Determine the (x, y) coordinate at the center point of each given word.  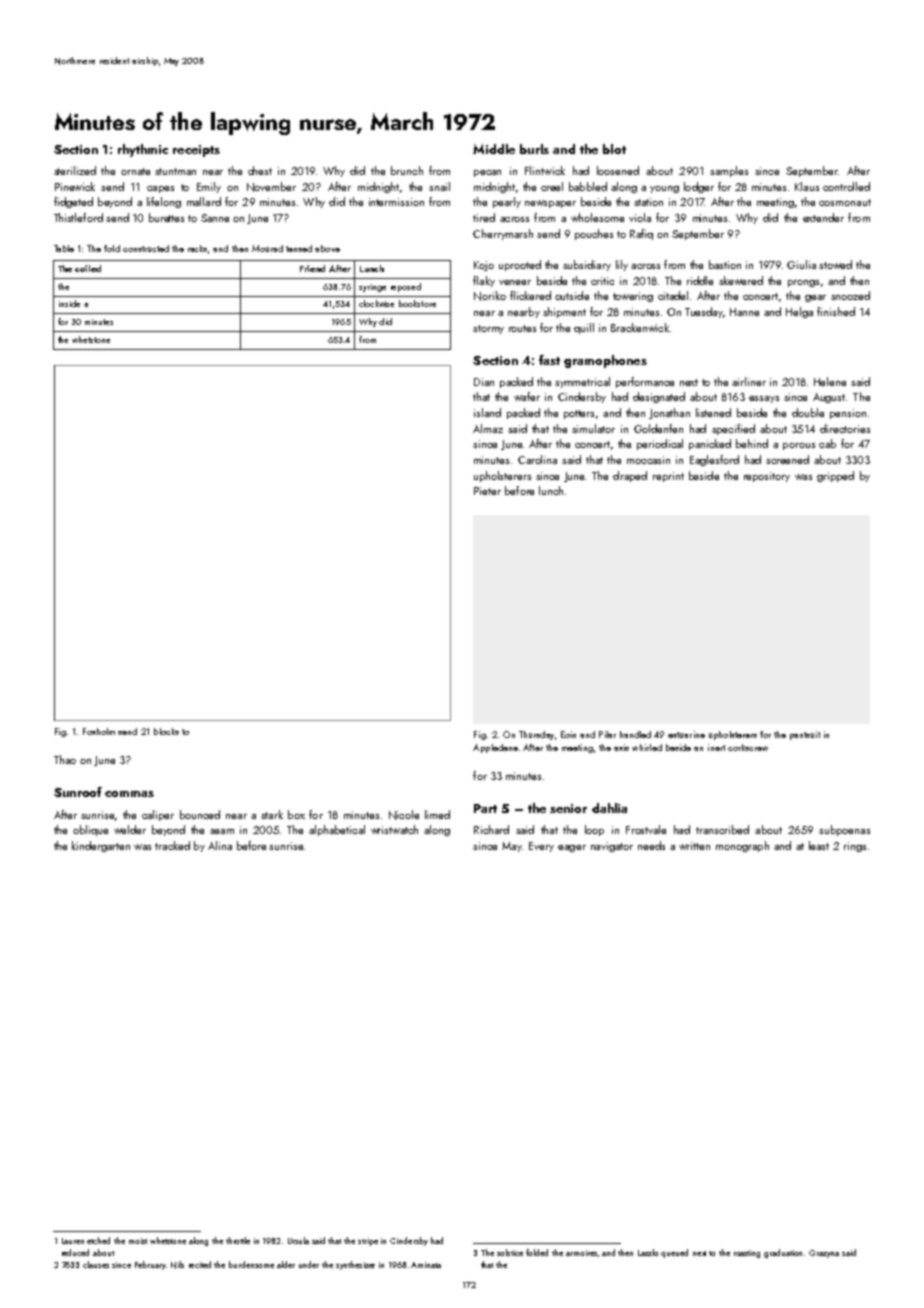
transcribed (722, 829)
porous (799, 446)
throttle (238, 1240)
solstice (510, 1252)
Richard (491, 829)
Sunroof (78, 792)
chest (260, 170)
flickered (530, 295)
